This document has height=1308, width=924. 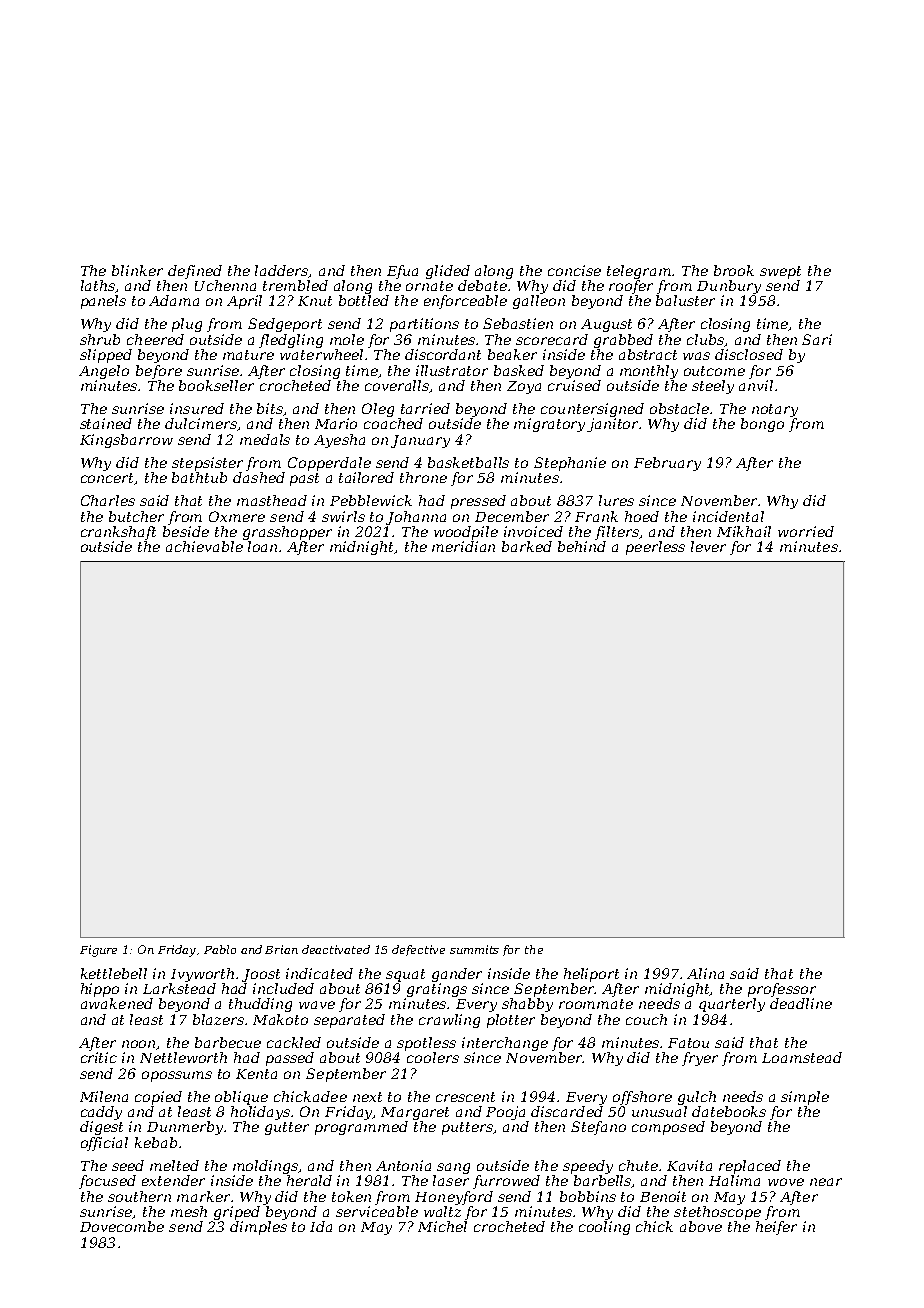 What do you see at coordinates (108, 500) in the document?
I see `Charles` at bounding box center [108, 500].
